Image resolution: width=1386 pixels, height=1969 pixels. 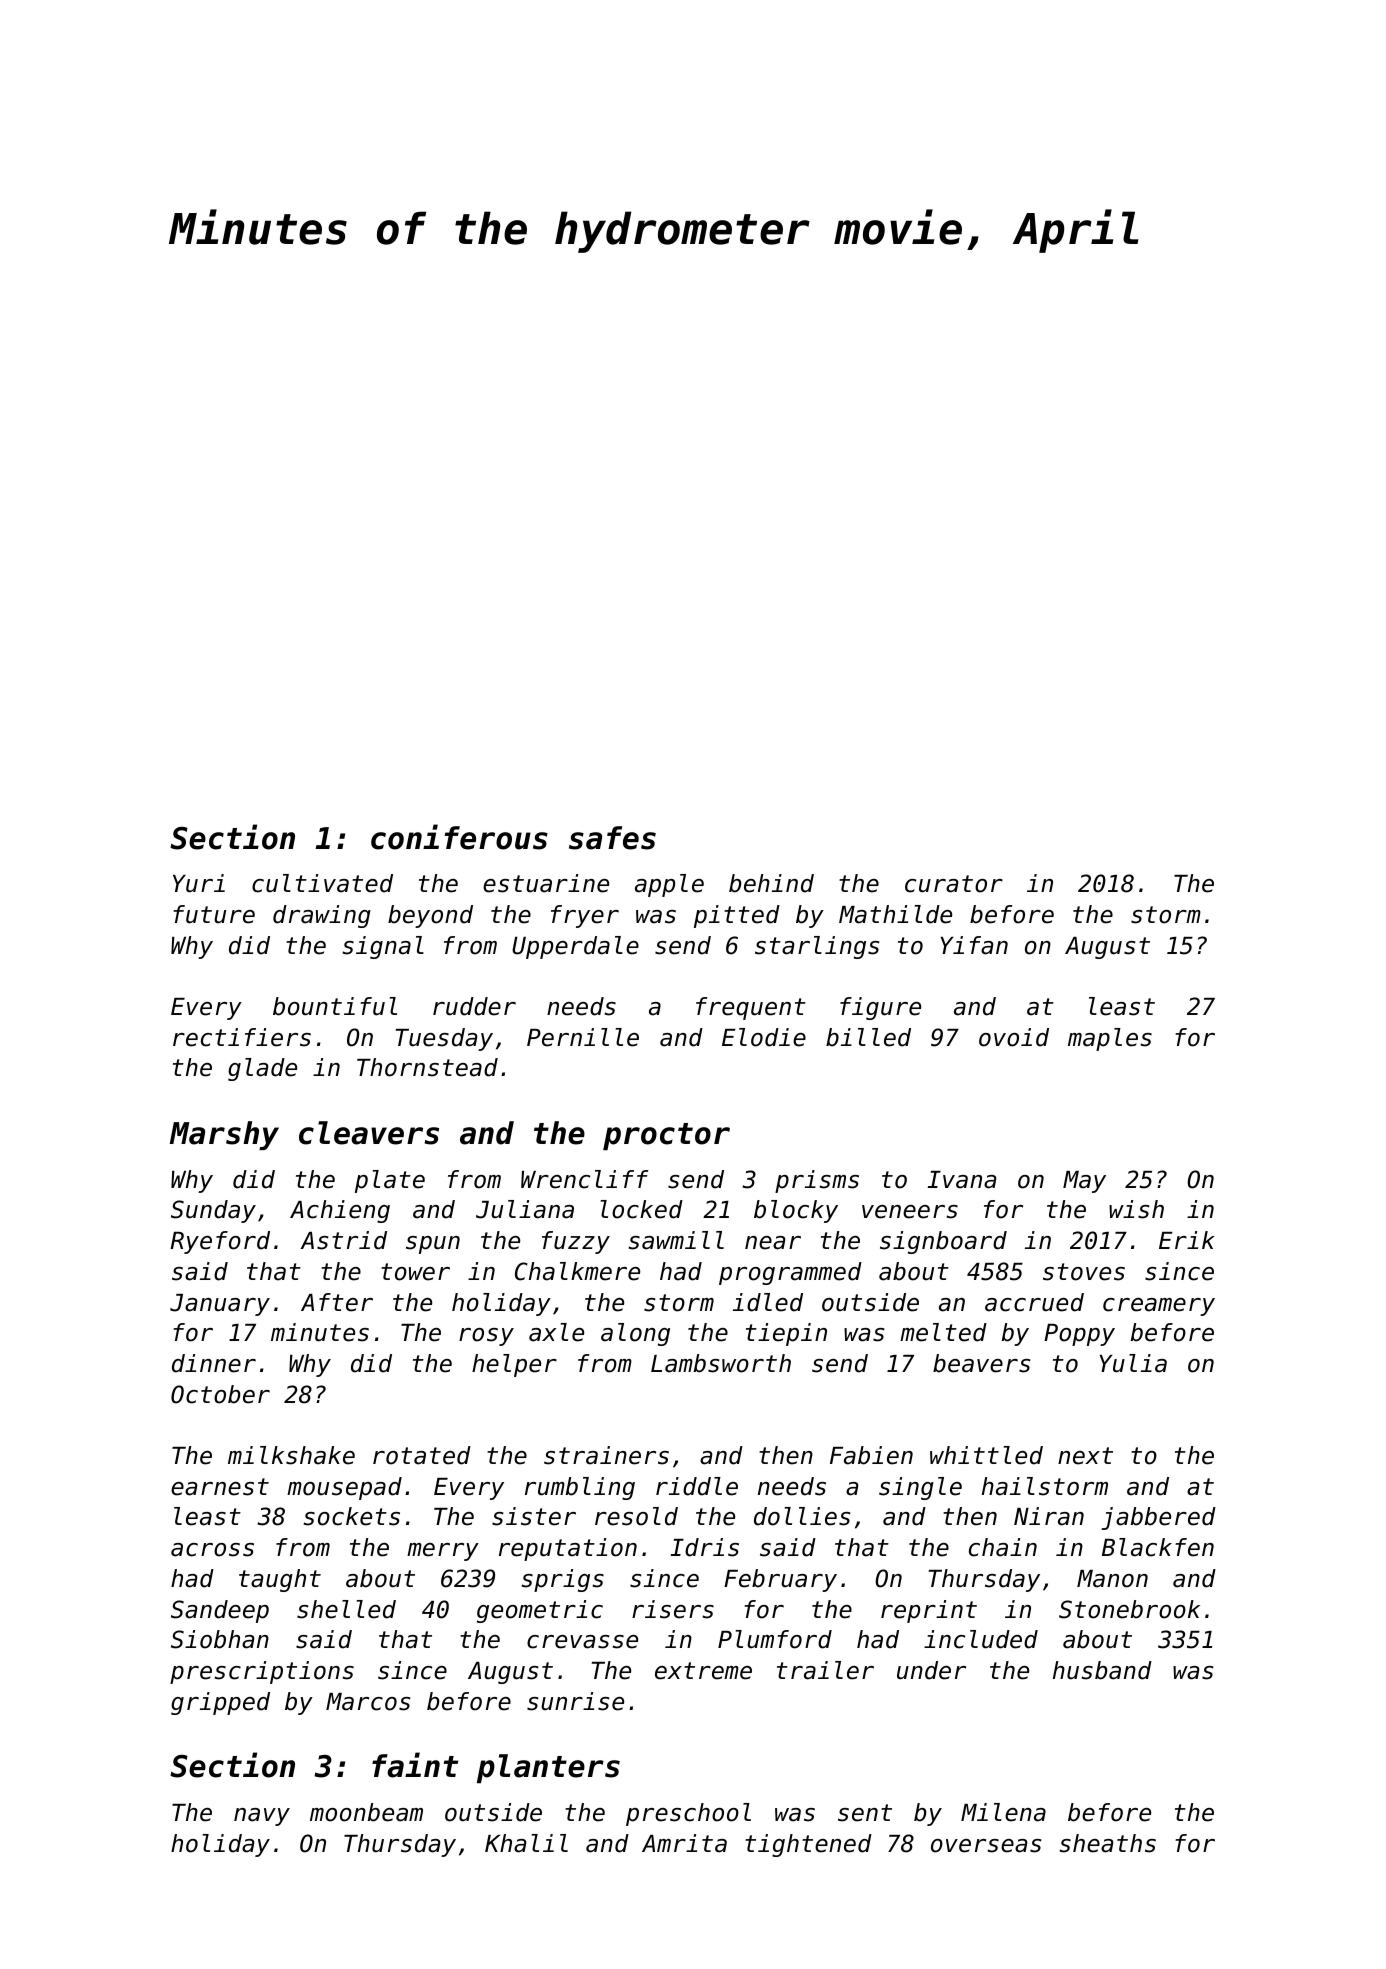 I want to click on behind, so click(x=771, y=883).
